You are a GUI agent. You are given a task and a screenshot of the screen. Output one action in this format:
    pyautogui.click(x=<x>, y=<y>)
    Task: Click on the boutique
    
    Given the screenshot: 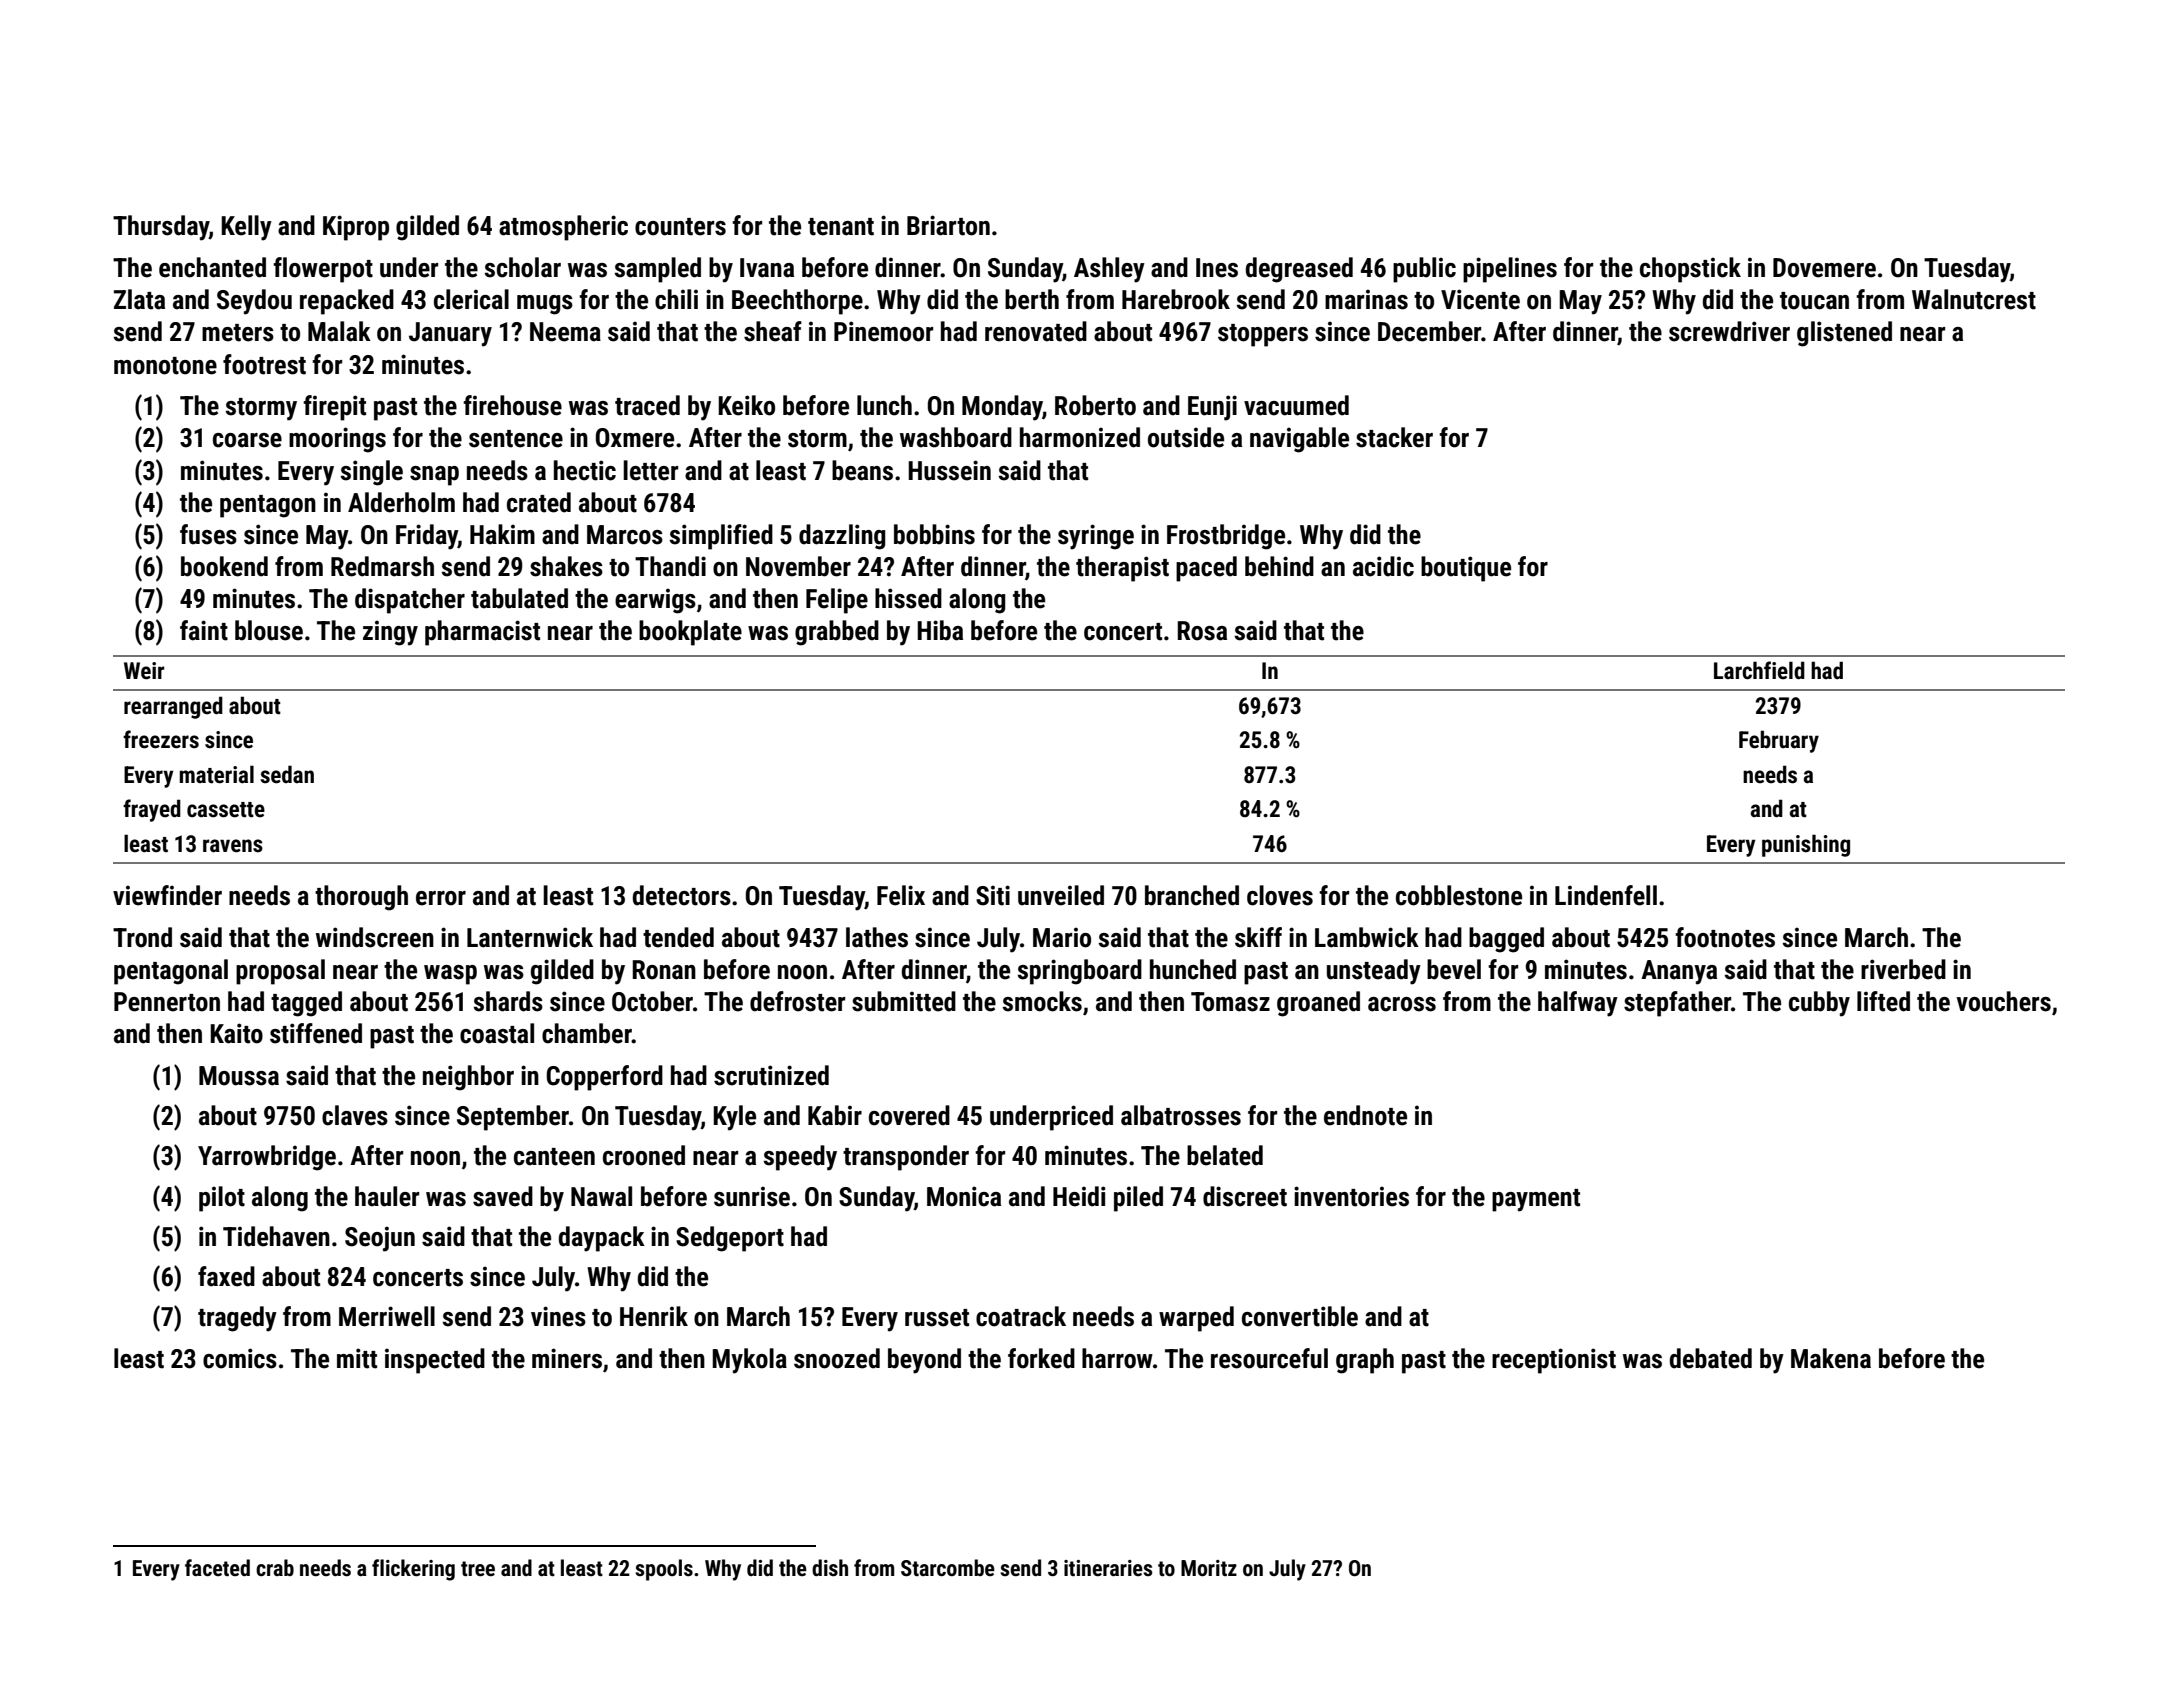 What is the action you would take?
    pyautogui.click(x=1466, y=569)
